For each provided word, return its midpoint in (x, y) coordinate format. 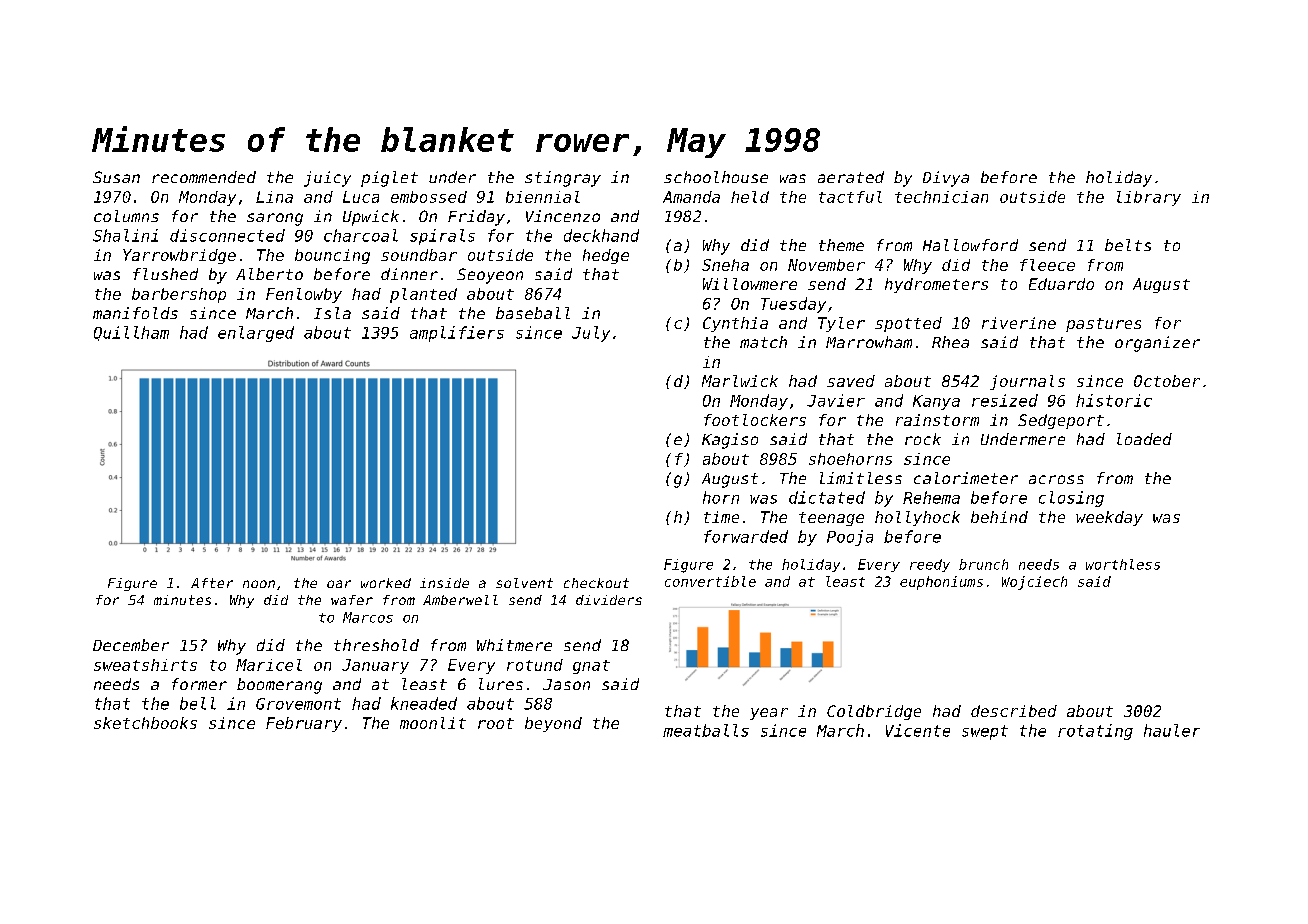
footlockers (755, 420)
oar (339, 584)
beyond (553, 724)
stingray (563, 179)
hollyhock (917, 518)
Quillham (131, 333)
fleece (1047, 265)
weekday (1109, 518)
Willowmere (750, 284)
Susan (116, 177)
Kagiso (730, 441)
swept (985, 732)
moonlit (433, 723)
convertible (710, 581)
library (1149, 198)
